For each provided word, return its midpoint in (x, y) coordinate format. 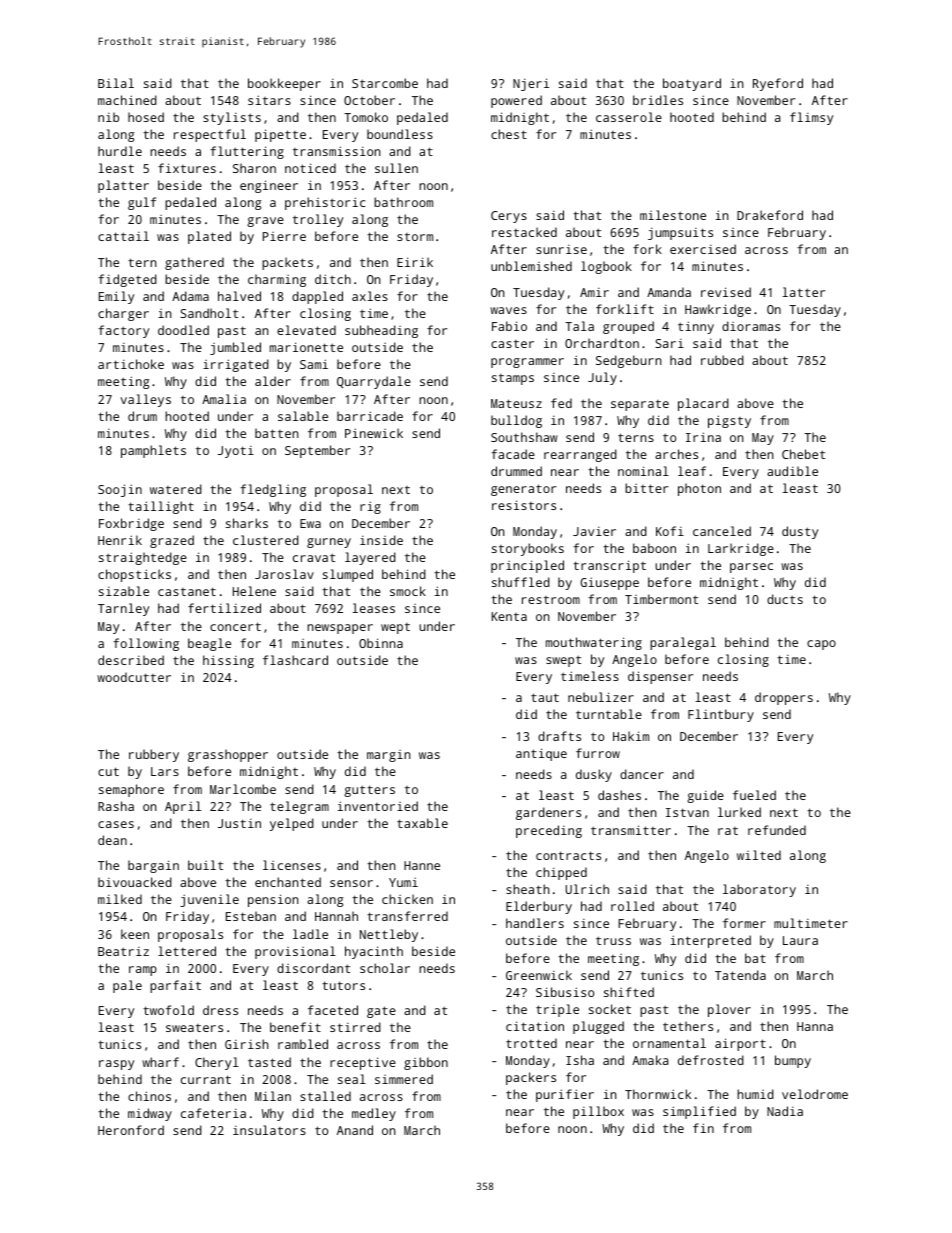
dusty (800, 532)
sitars (269, 100)
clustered (266, 540)
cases (116, 824)
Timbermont (661, 599)
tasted (269, 1062)
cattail (123, 236)
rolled (632, 906)
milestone (673, 215)
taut (545, 697)
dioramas (751, 326)
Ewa (310, 523)
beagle (209, 644)
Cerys (509, 217)
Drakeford (770, 215)
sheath (528, 889)
